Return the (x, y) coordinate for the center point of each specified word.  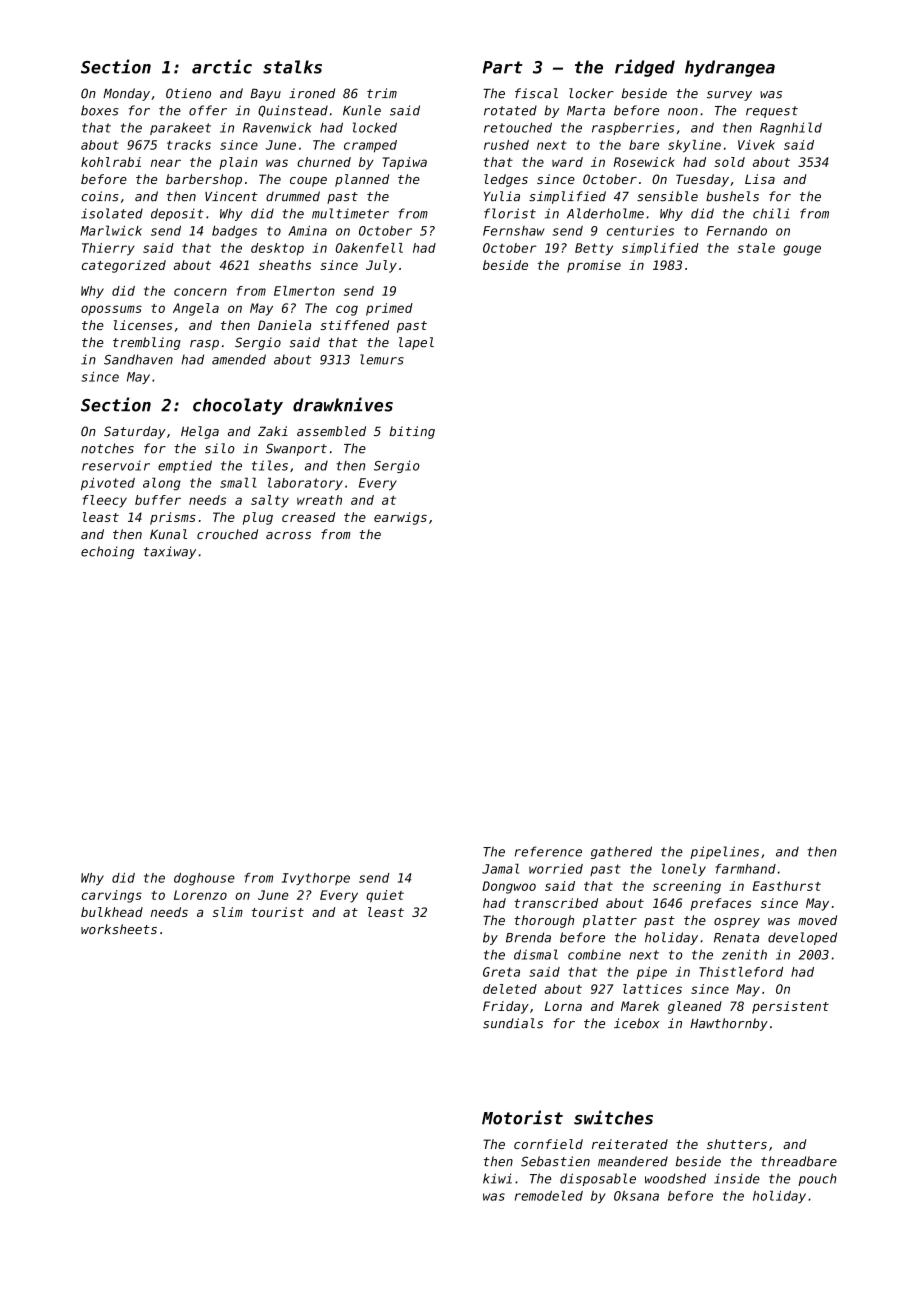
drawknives (343, 404)
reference (548, 851)
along (162, 484)
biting (412, 432)
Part (503, 67)
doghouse (204, 879)
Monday (126, 94)
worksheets (119, 929)
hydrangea (730, 68)
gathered (621, 852)
